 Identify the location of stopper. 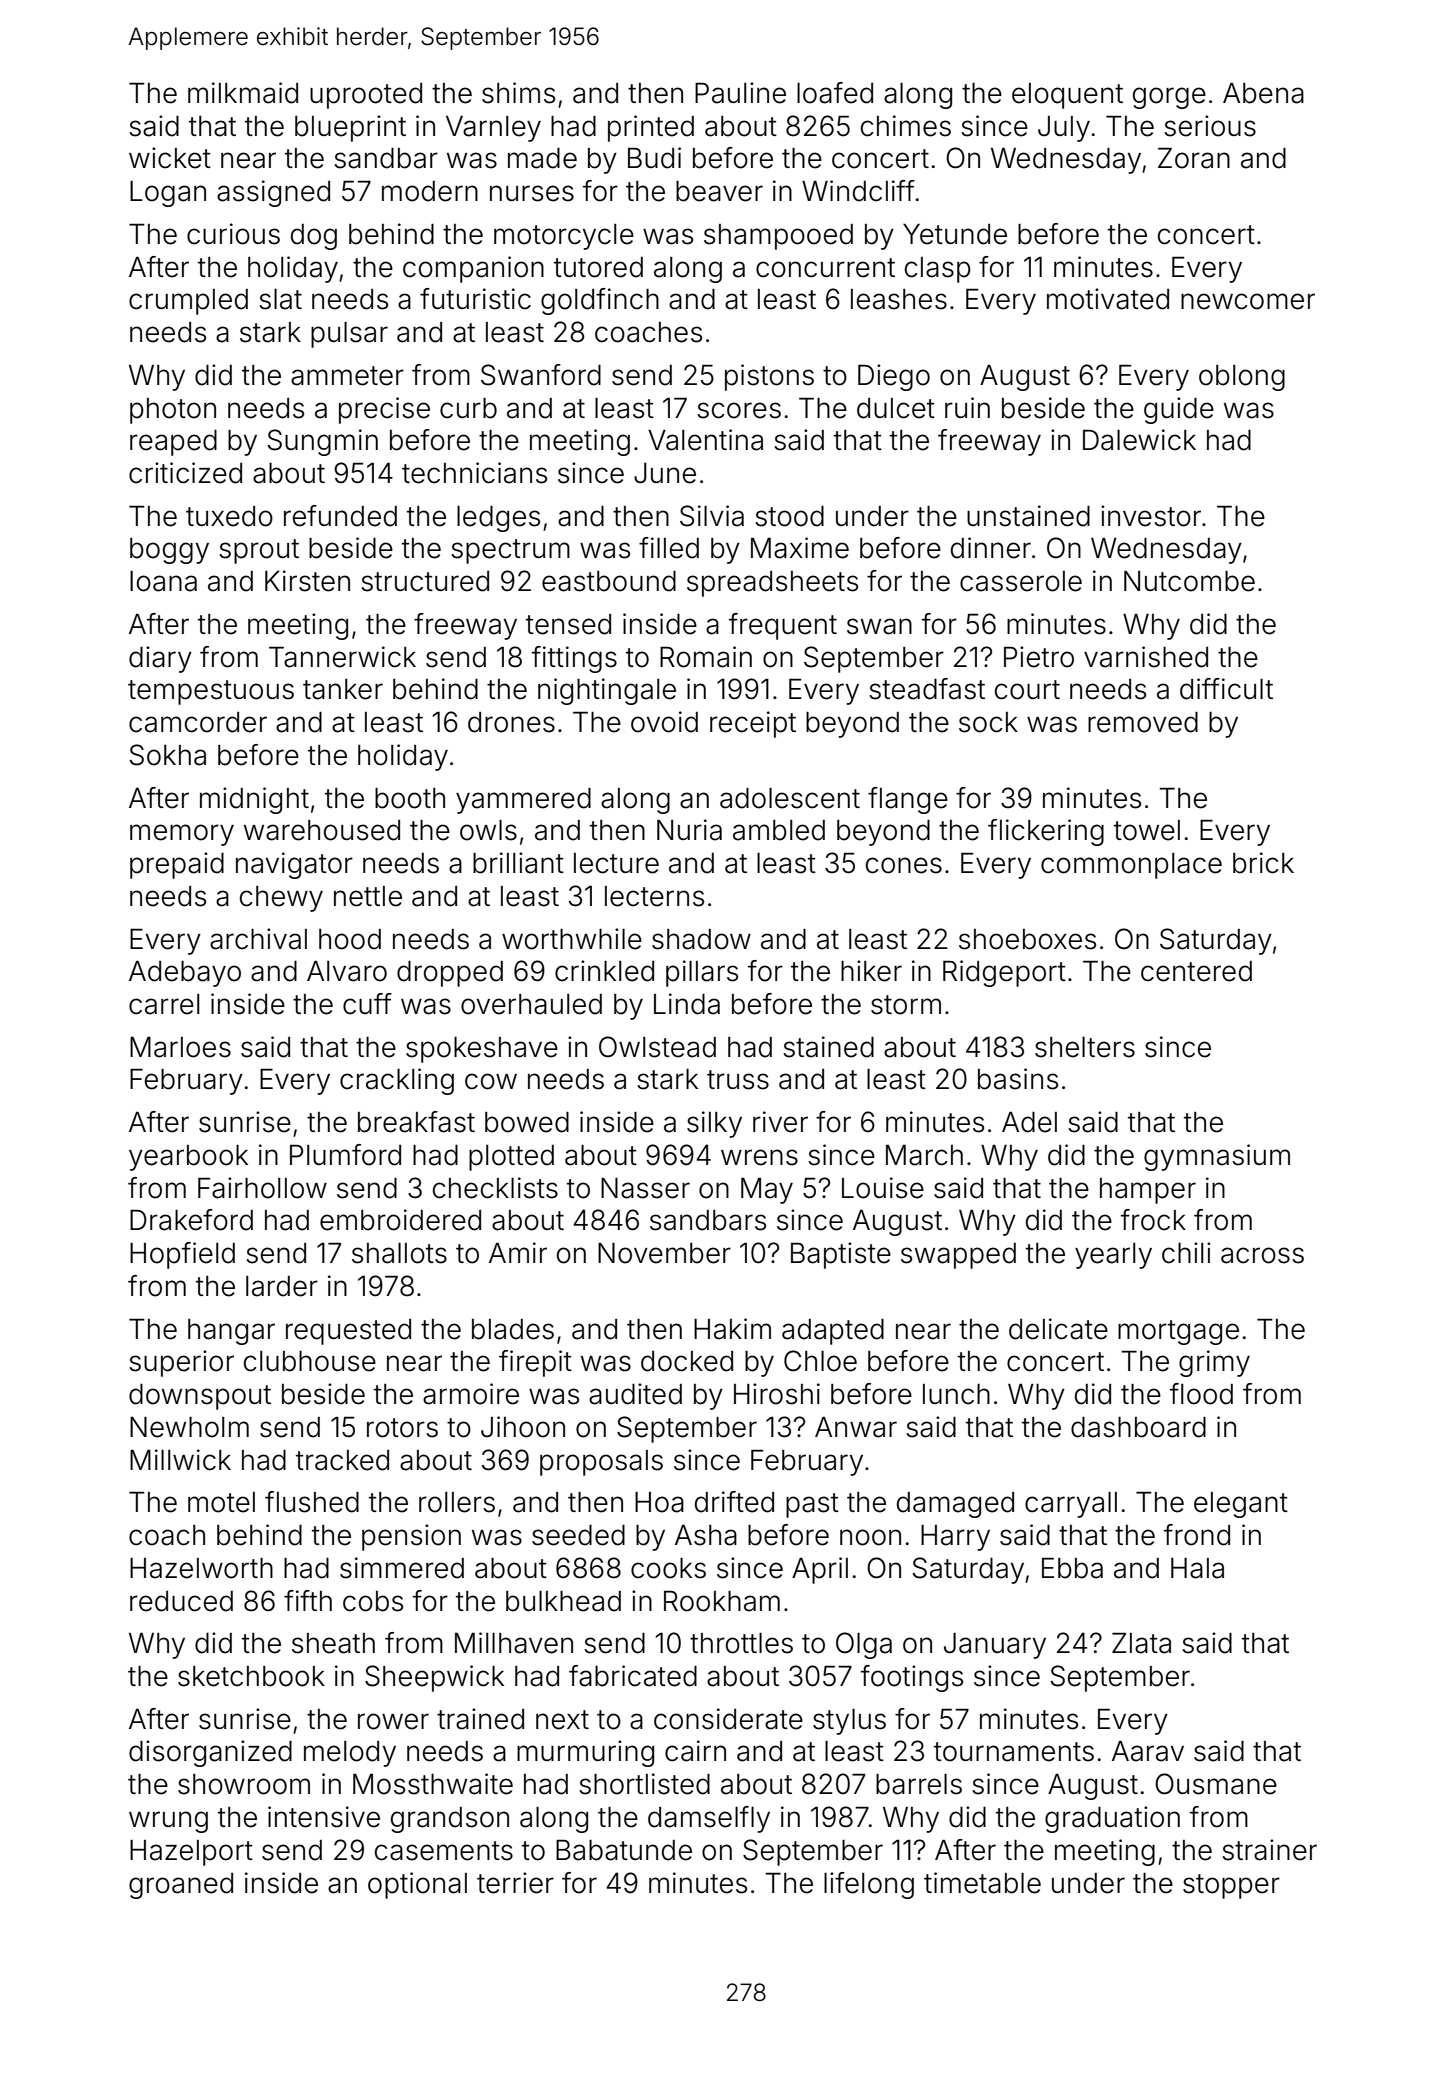
(1231, 1886).
